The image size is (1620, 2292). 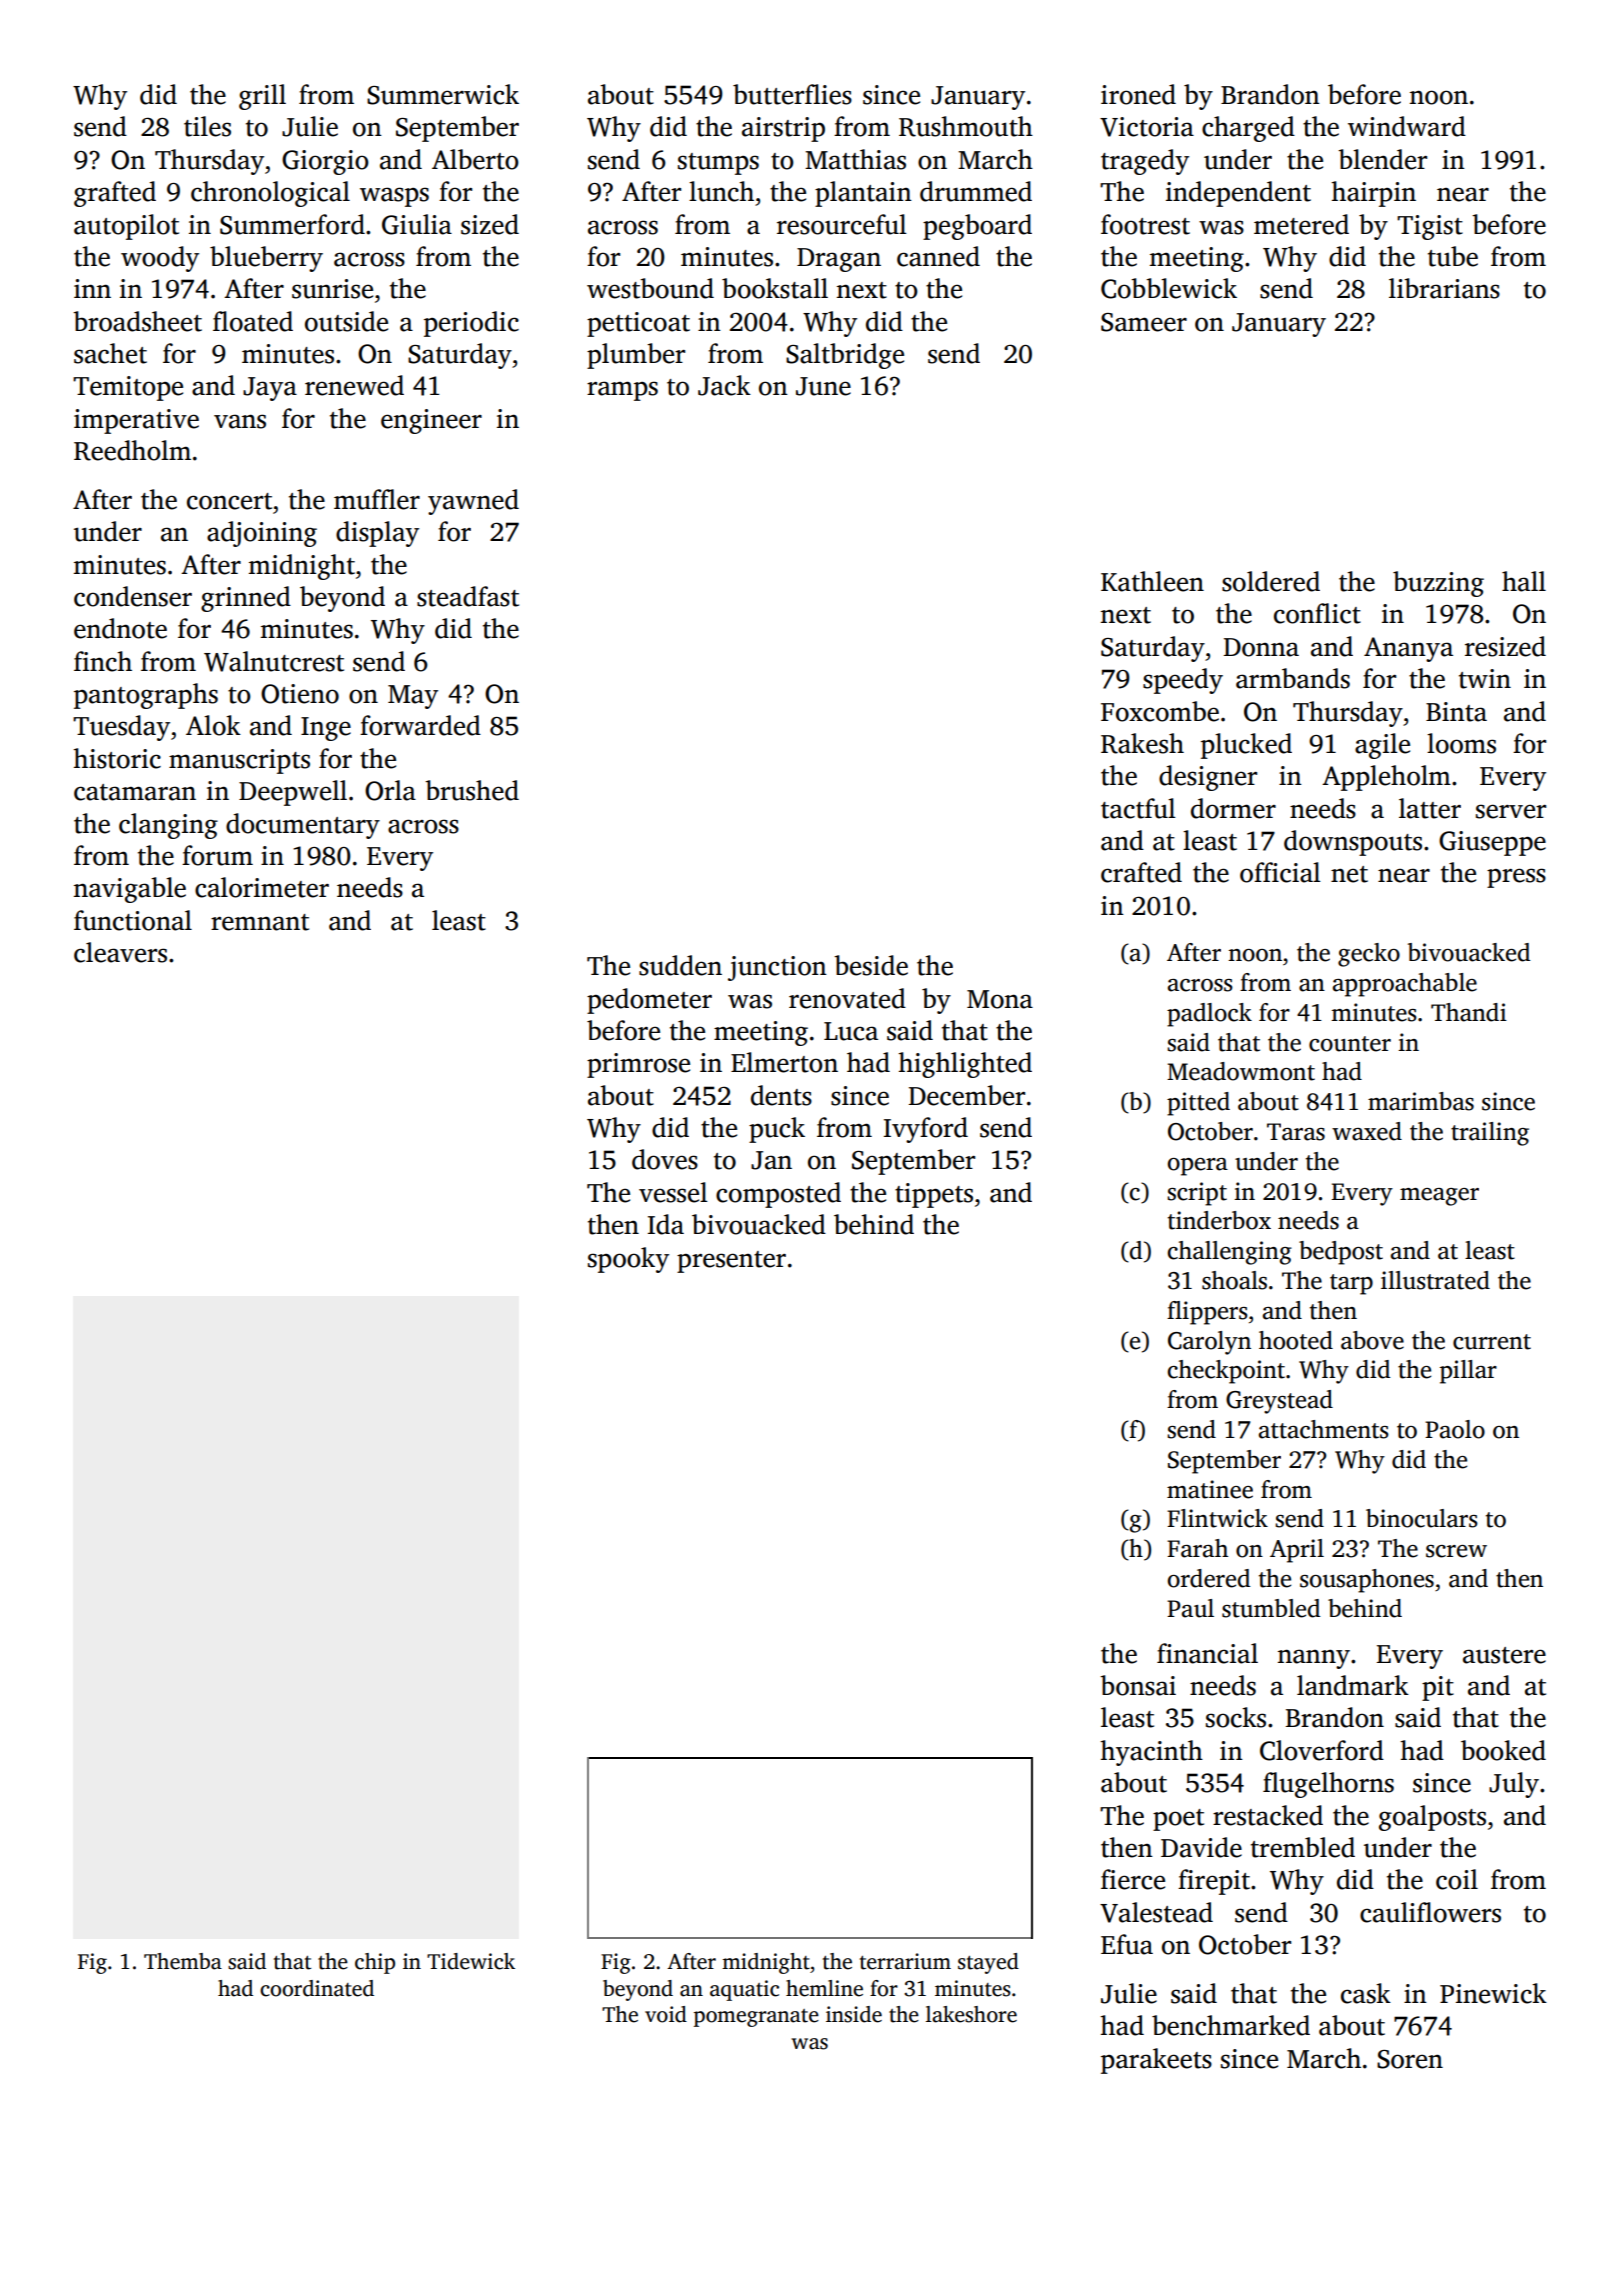 I want to click on parakeets, so click(x=1156, y=2061).
